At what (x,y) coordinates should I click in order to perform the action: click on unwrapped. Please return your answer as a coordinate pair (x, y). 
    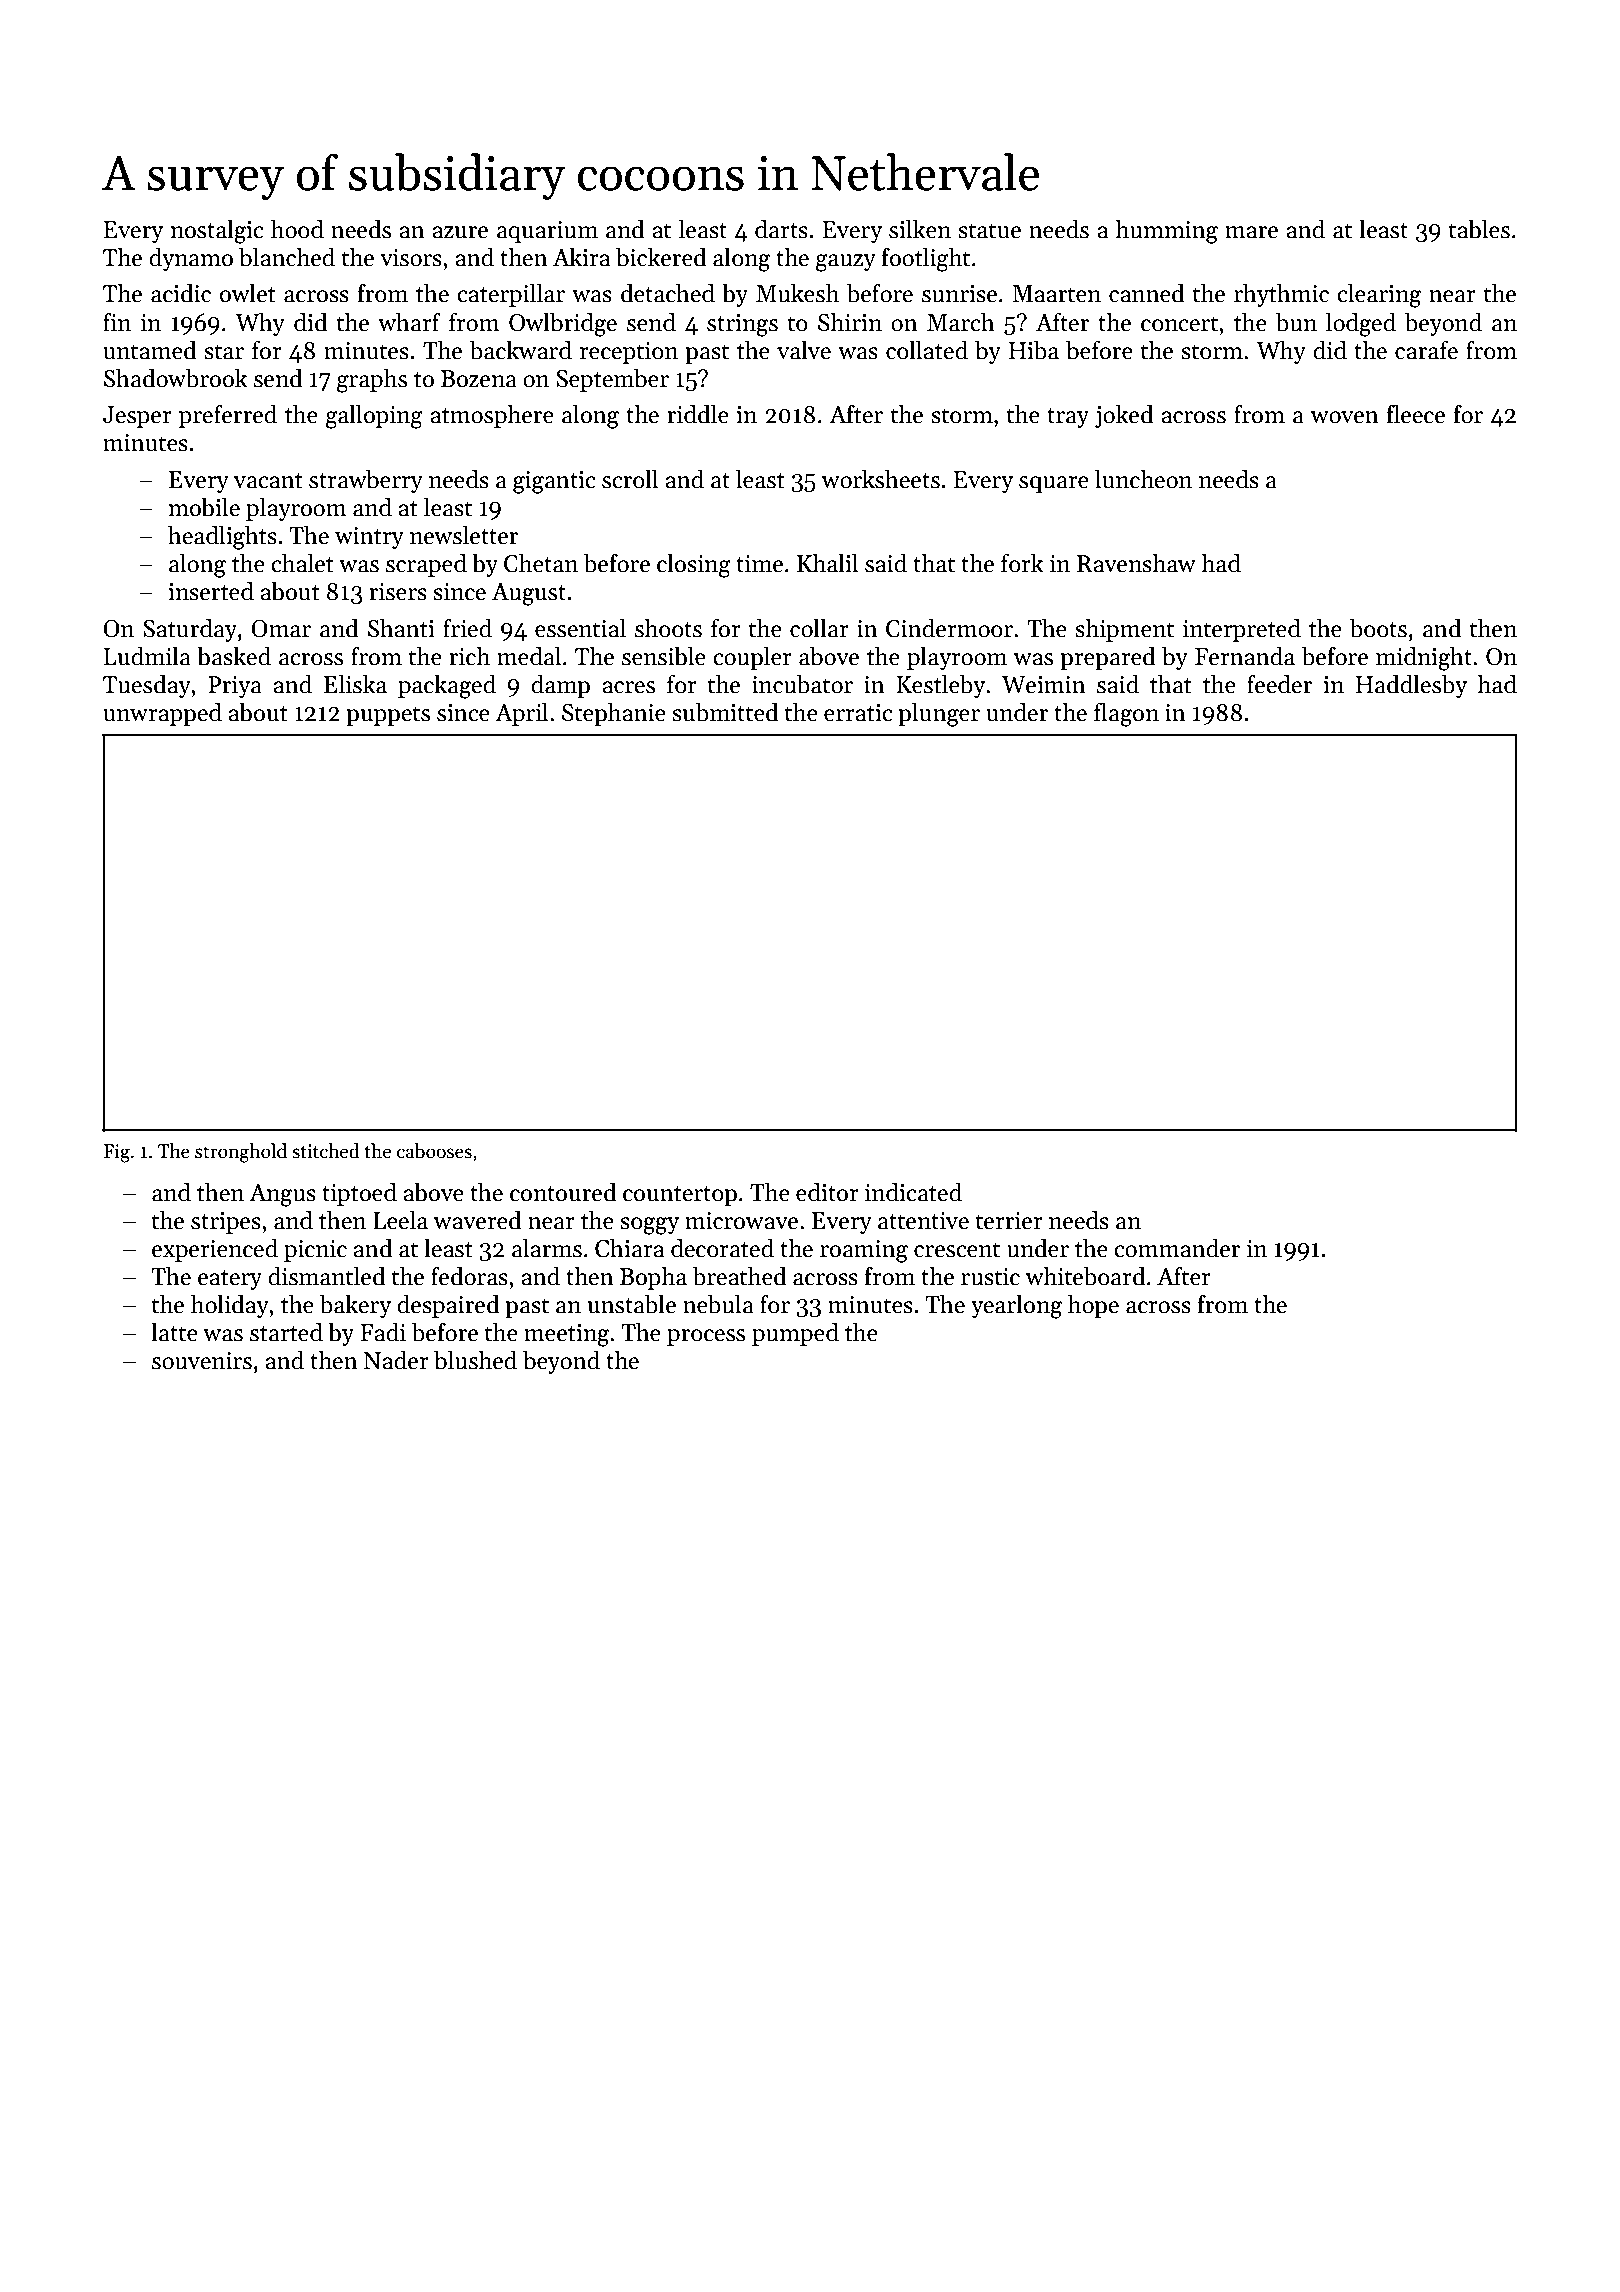
    Looking at the image, I should click on (162, 714).
